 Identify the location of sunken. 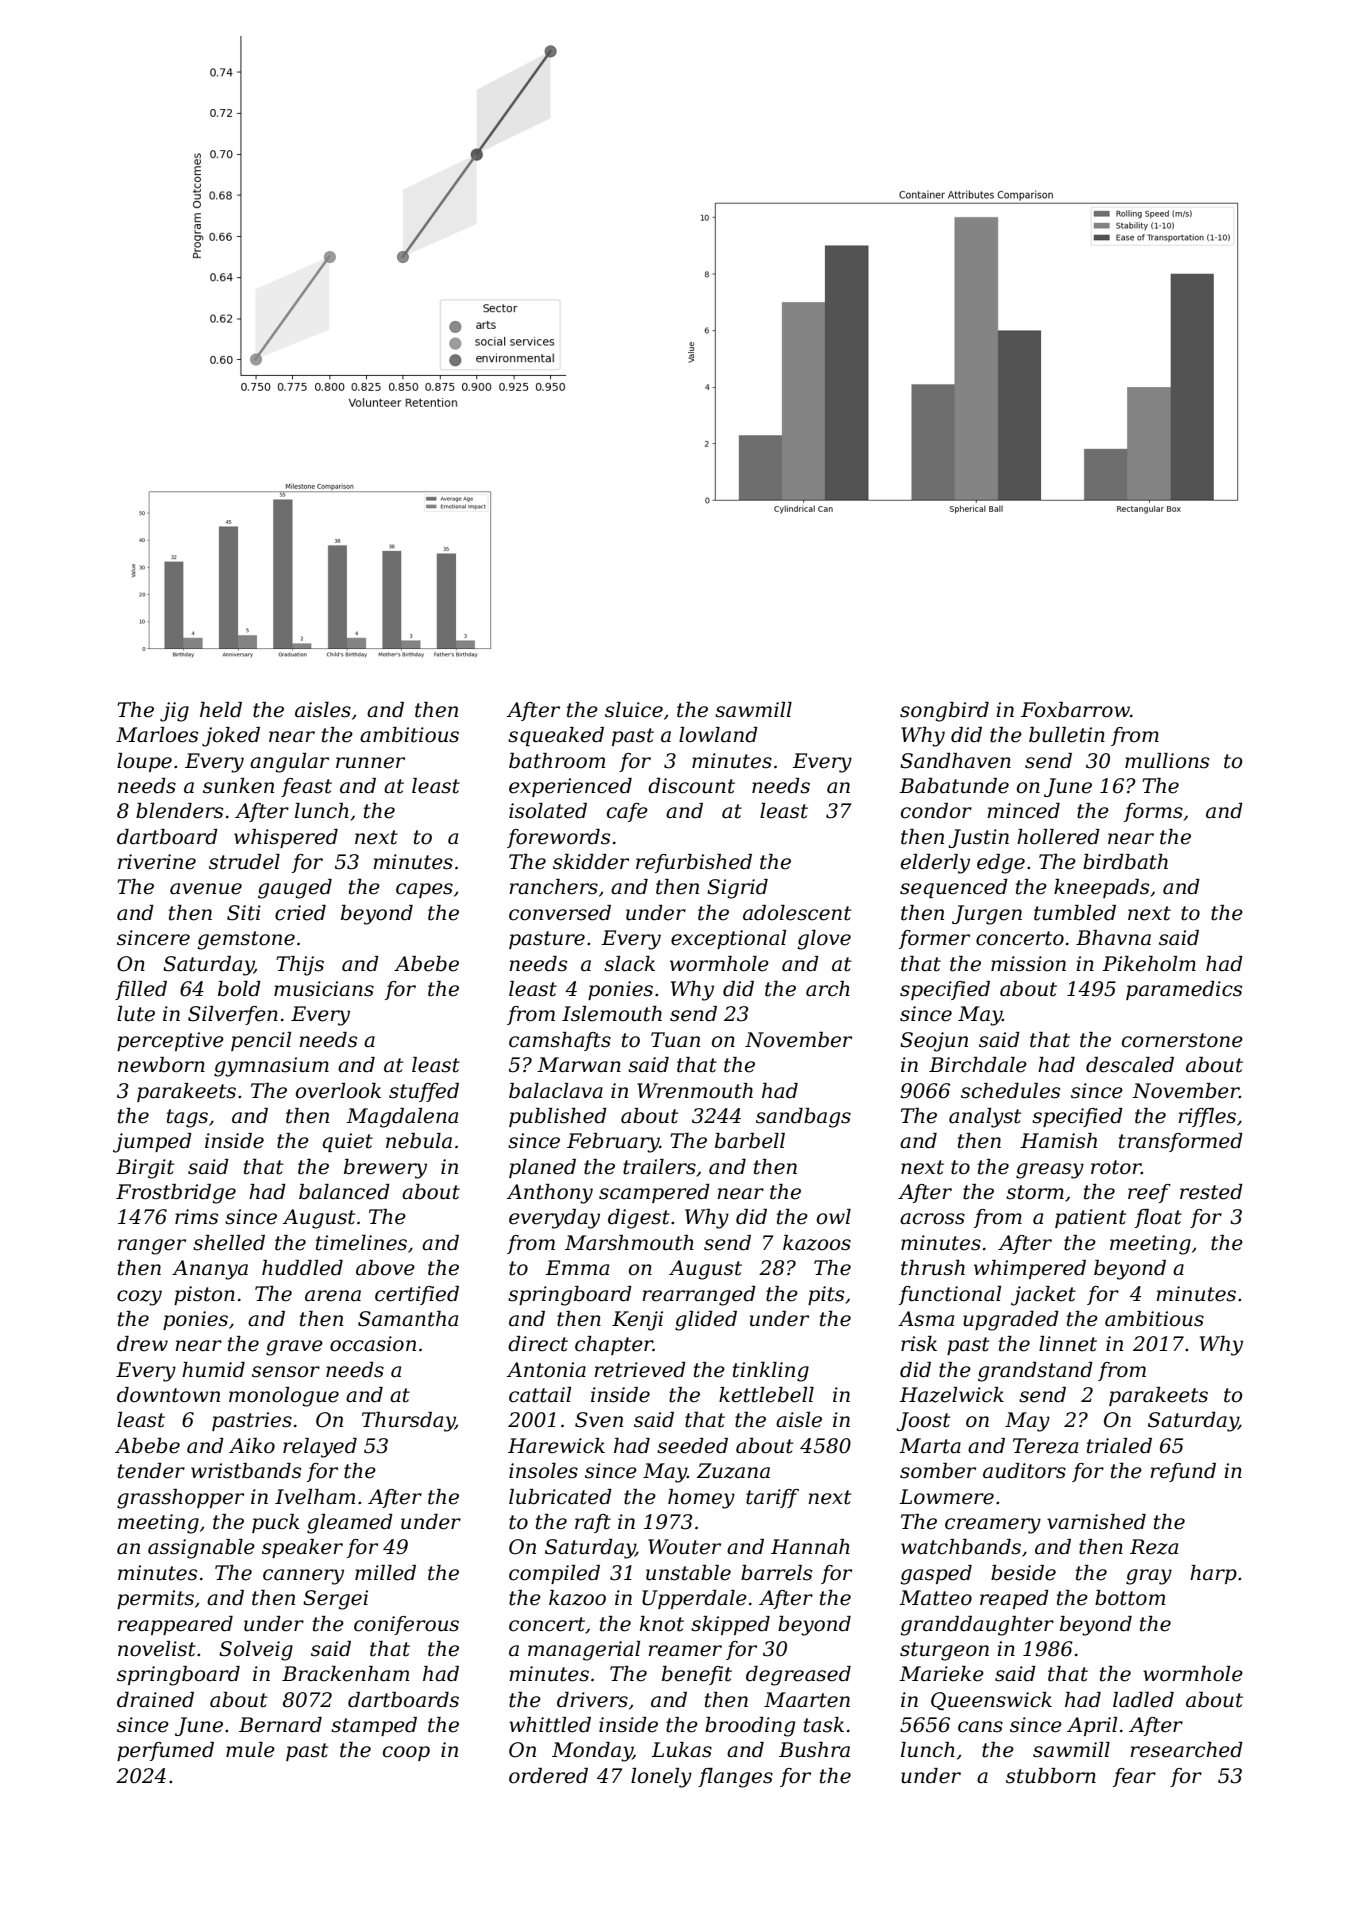
(238, 786).
